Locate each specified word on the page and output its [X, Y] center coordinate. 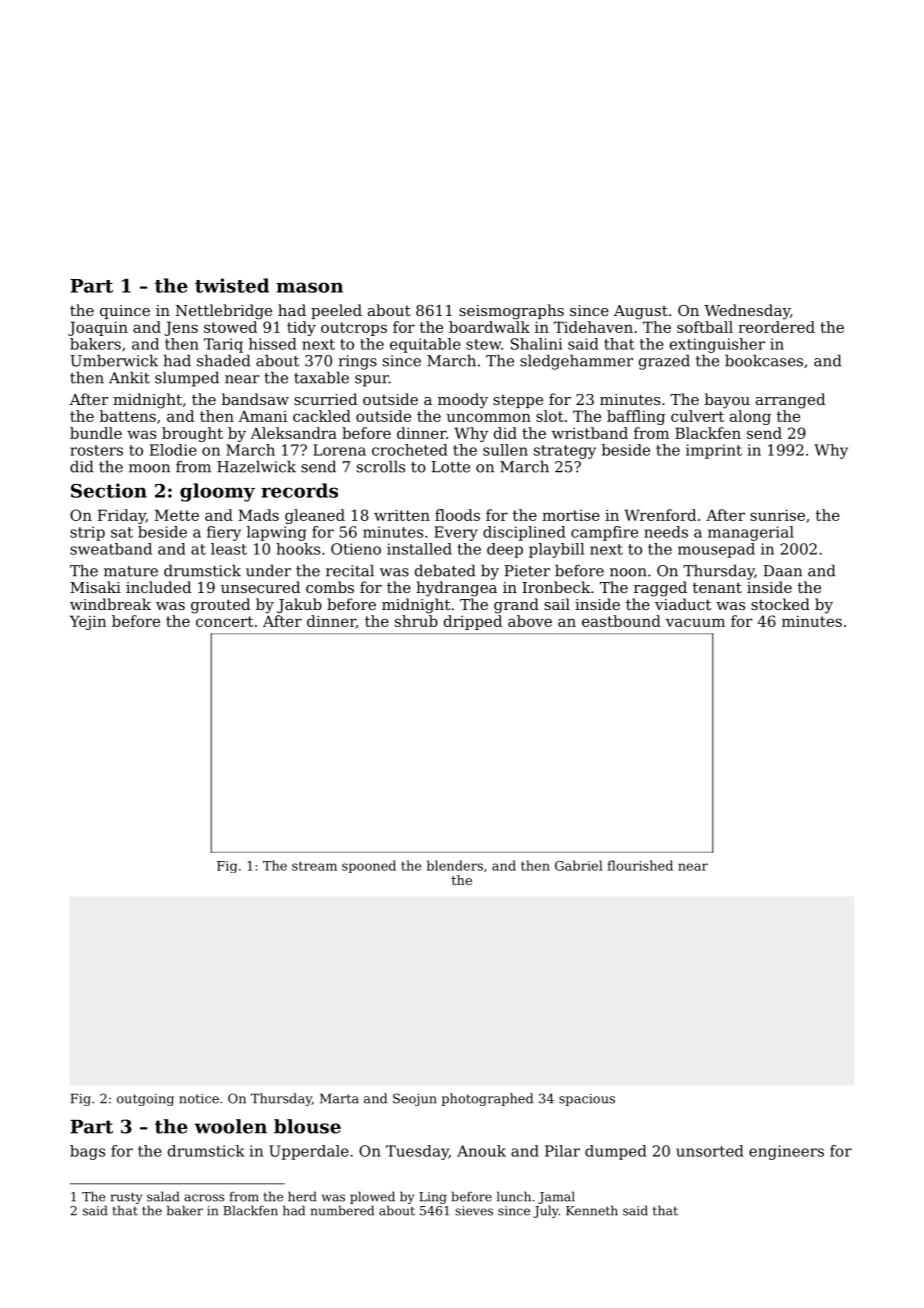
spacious [587, 1100]
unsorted [710, 1151]
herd [302, 1196]
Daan [782, 571]
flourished [640, 865]
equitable [425, 345]
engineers [786, 1152]
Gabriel [579, 865]
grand [516, 606]
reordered [776, 327]
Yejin [88, 622]
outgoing [145, 1100]
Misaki [95, 587]
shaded [224, 360]
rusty [126, 1198]
